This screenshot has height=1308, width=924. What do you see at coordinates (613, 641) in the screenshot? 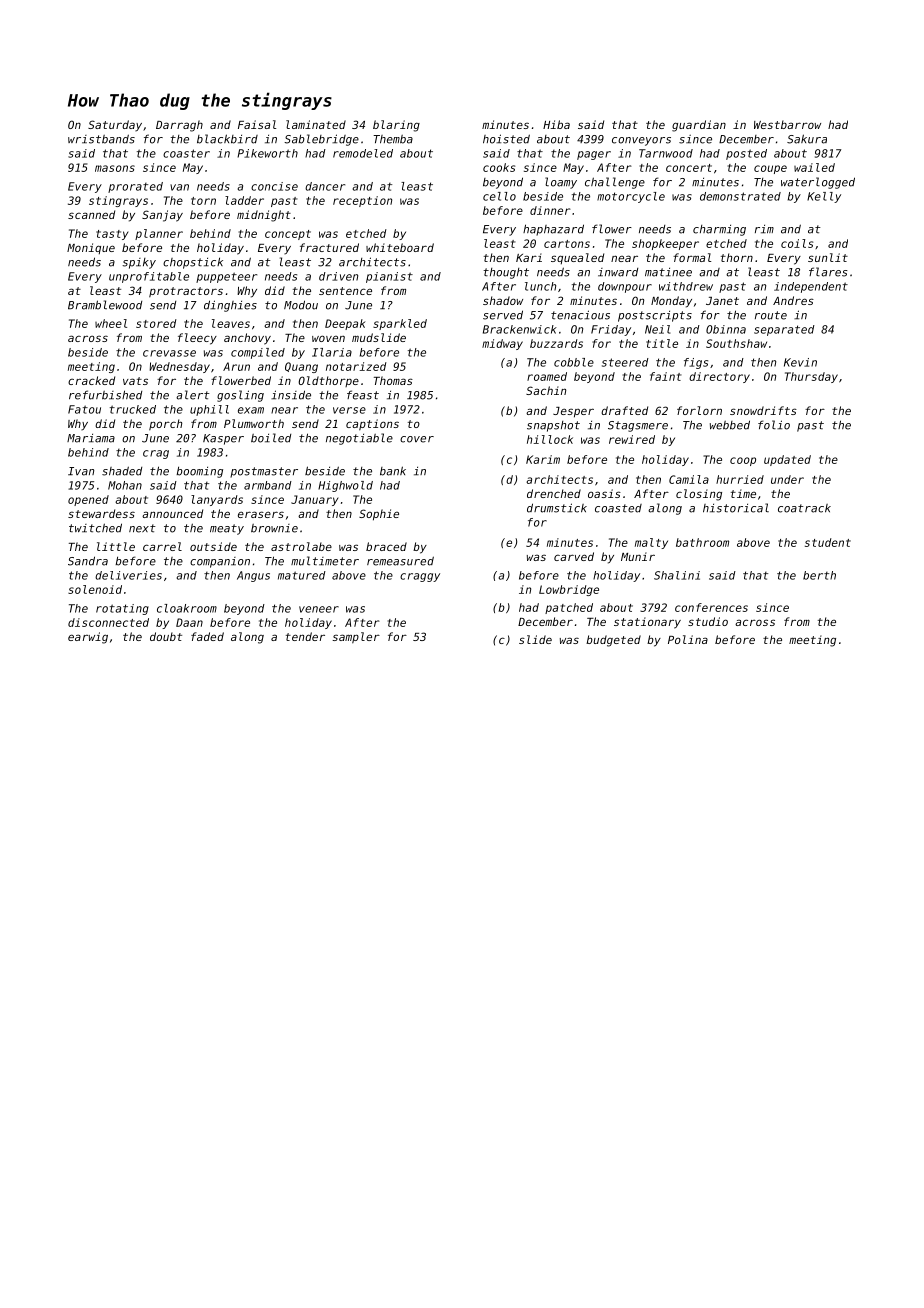
I see `budgeted` at bounding box center [613, 641].
